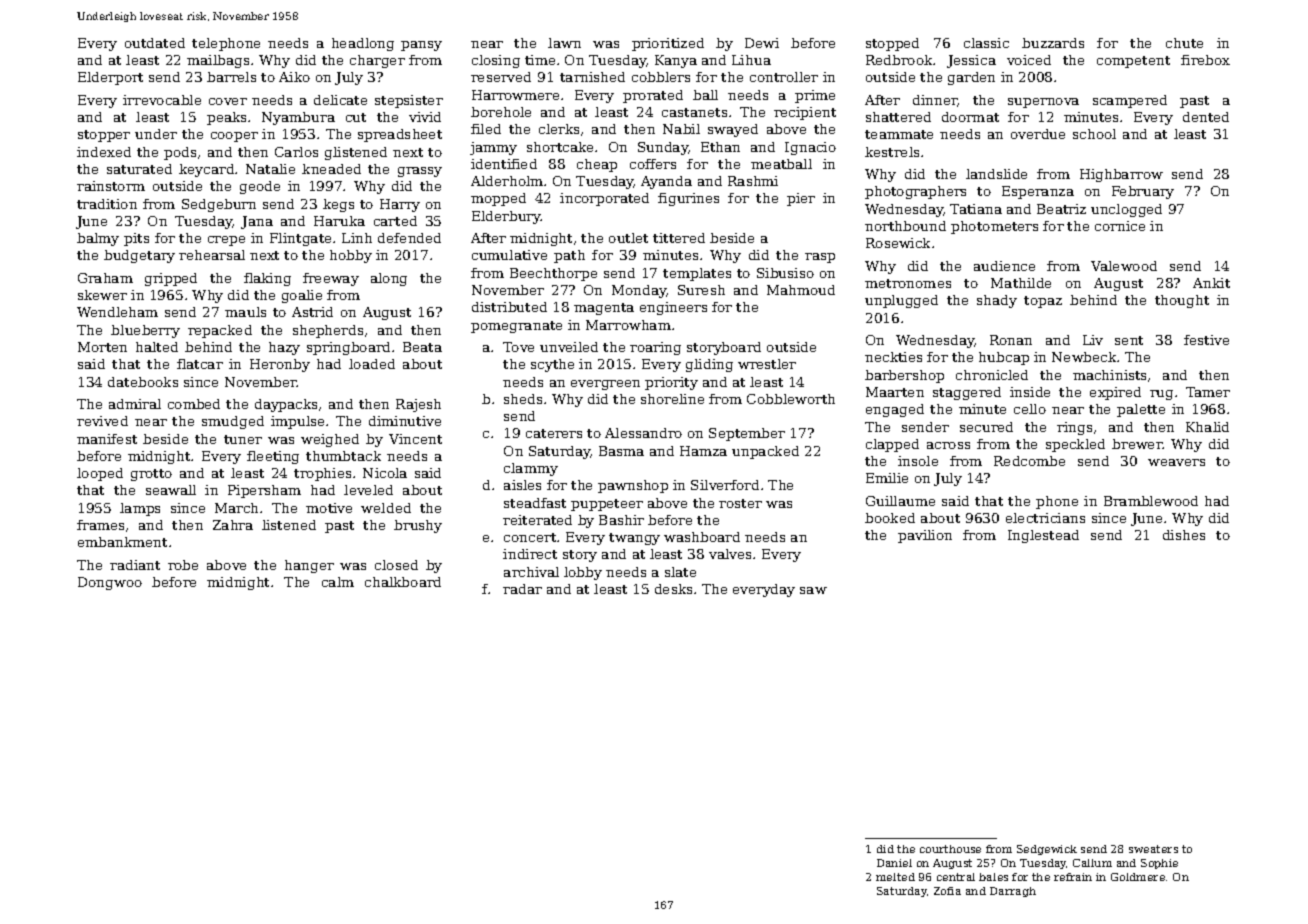  What do you see at coordinates (110, 583) in the page?
I see `Dongwoo` at bounding box center [110, 583].
